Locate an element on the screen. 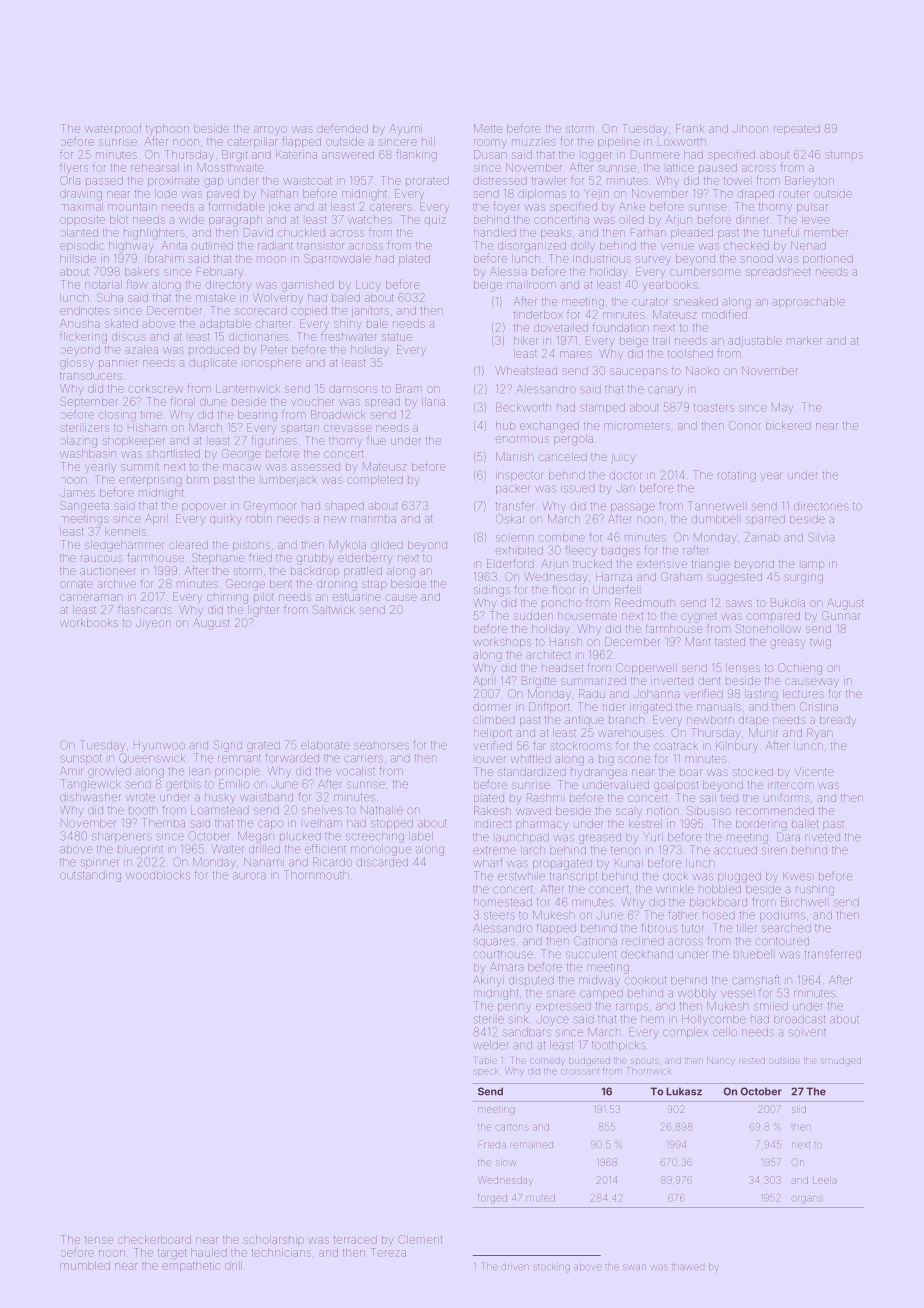  Alessia is located at coordinates (508, 271).
